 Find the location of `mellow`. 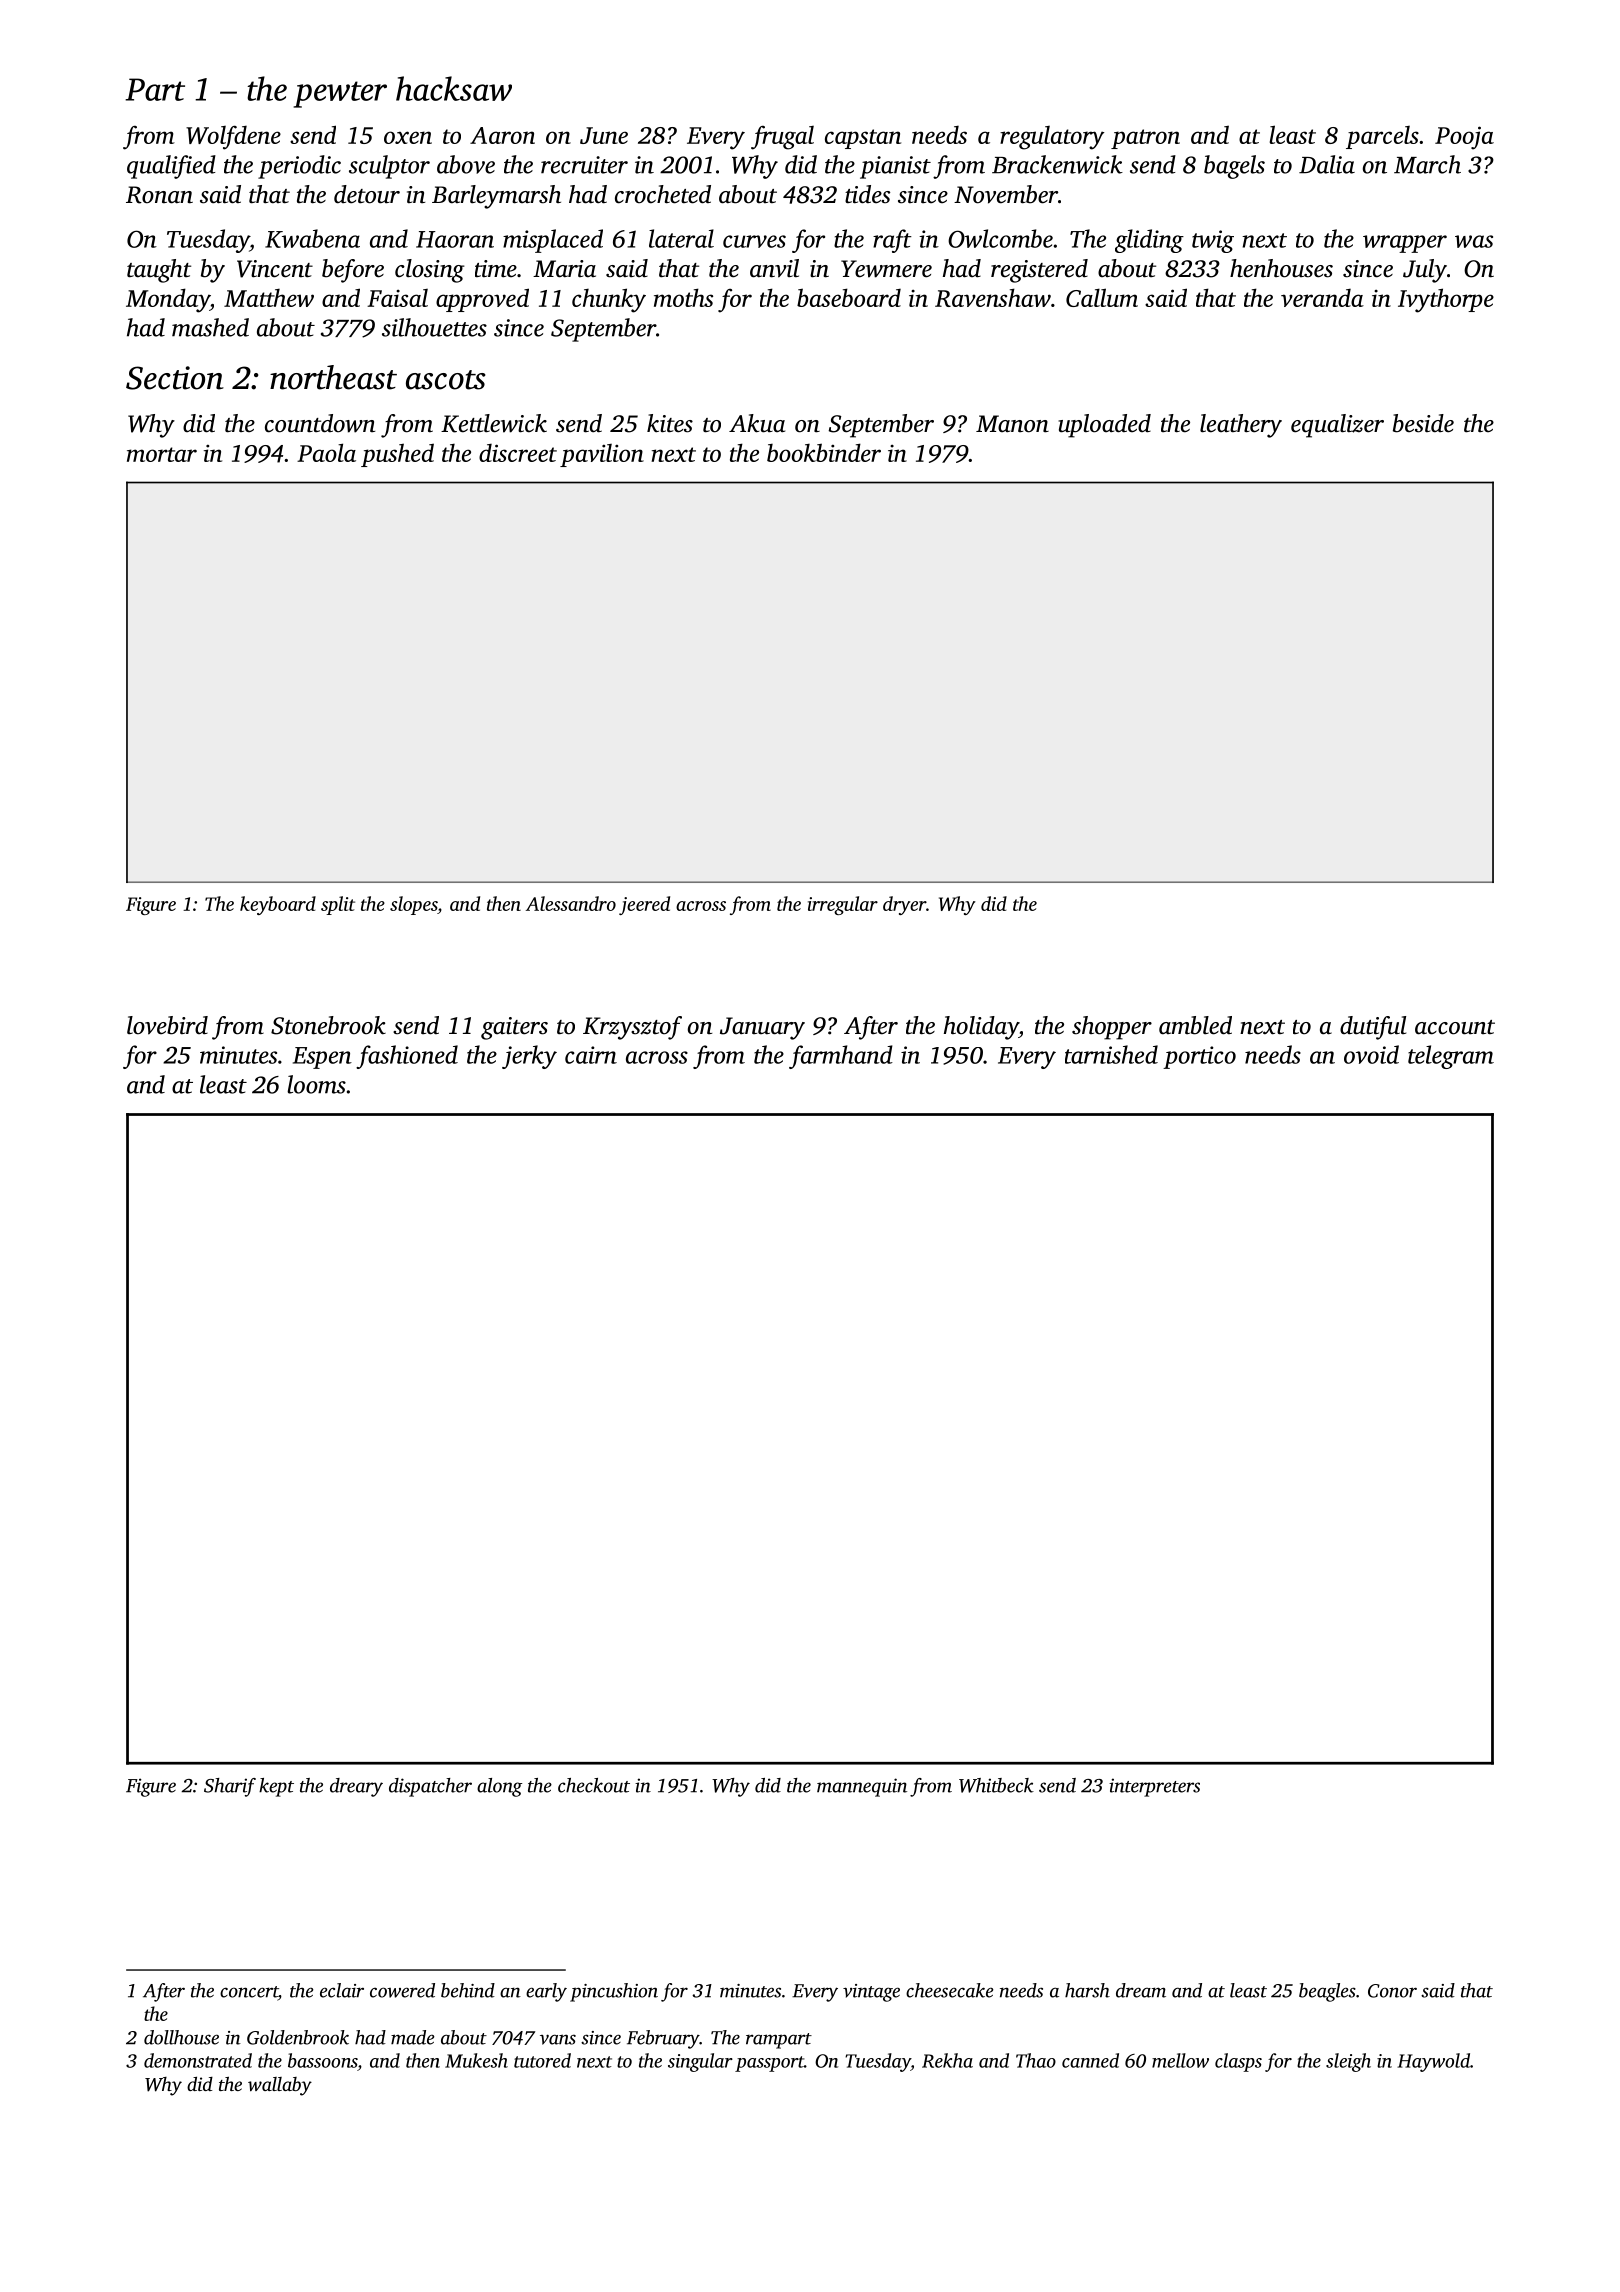

mellow is located at coordinates (1180, 2060).
